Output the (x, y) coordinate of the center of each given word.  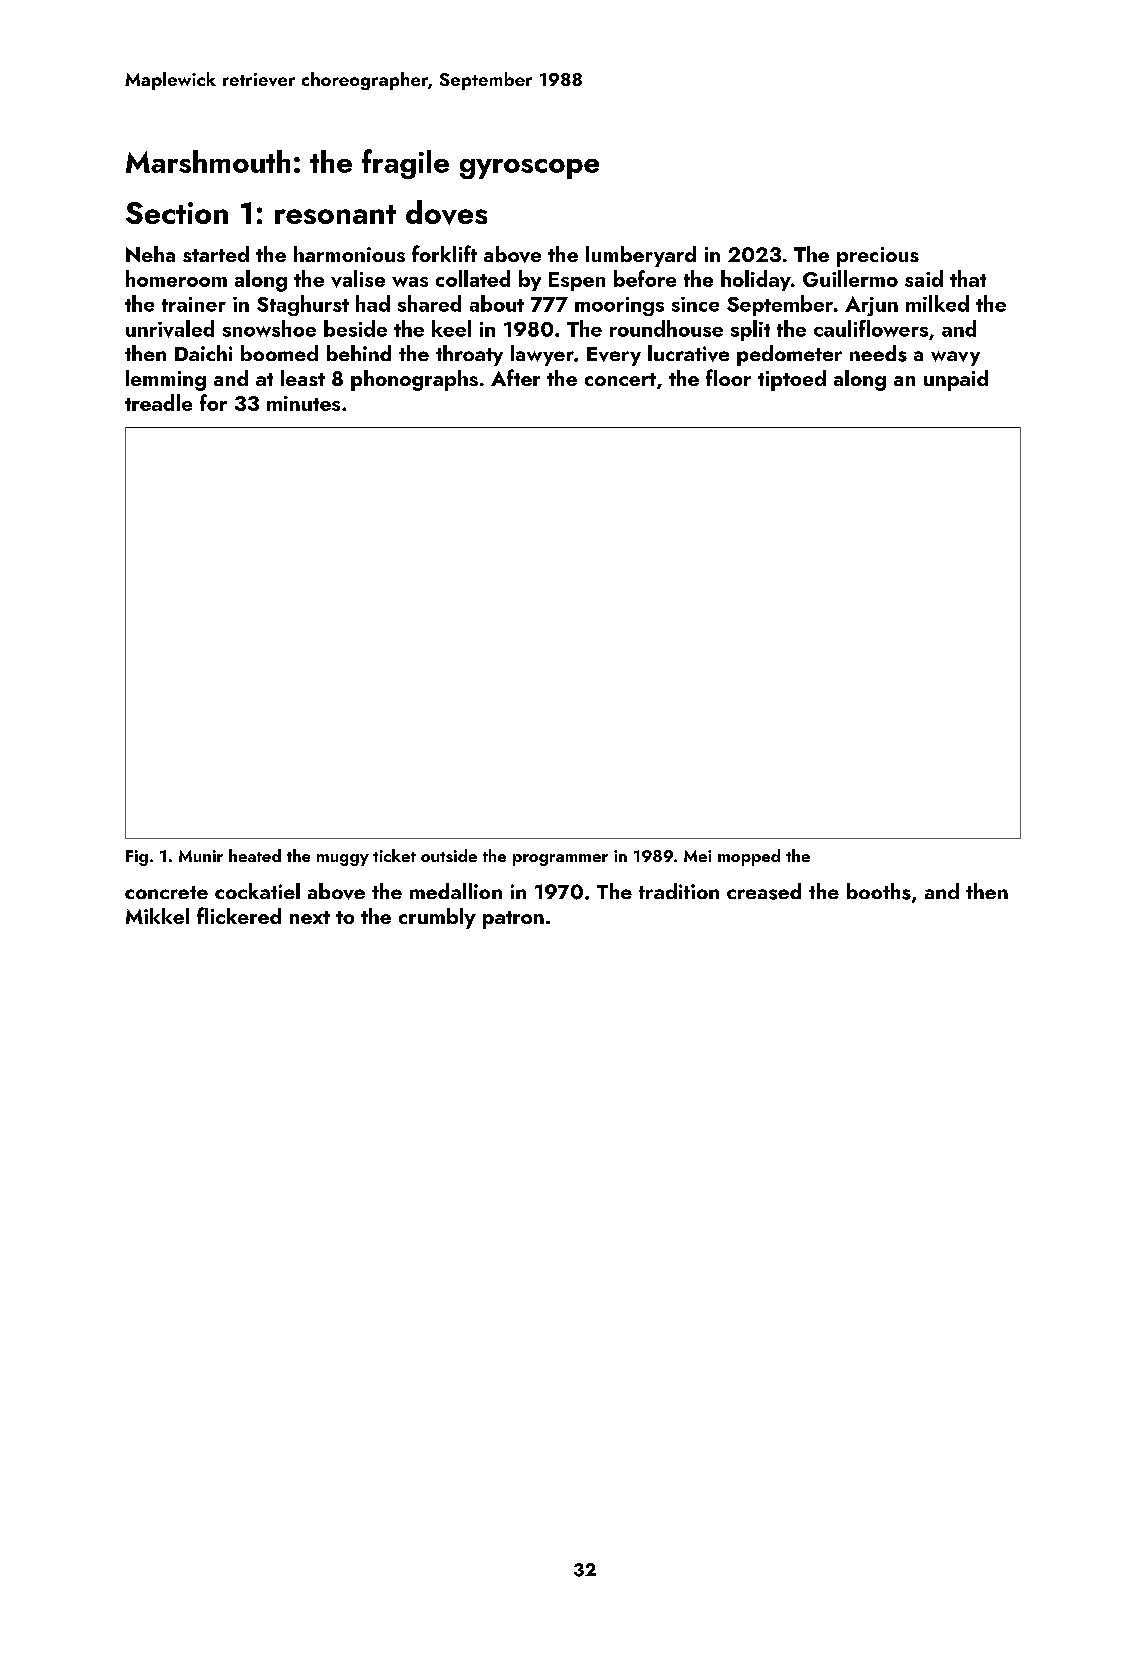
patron (513, 920)
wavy (955, 358)
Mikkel (157, 916)
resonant (335, 214)
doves (446, 212)
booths (879, 891)
